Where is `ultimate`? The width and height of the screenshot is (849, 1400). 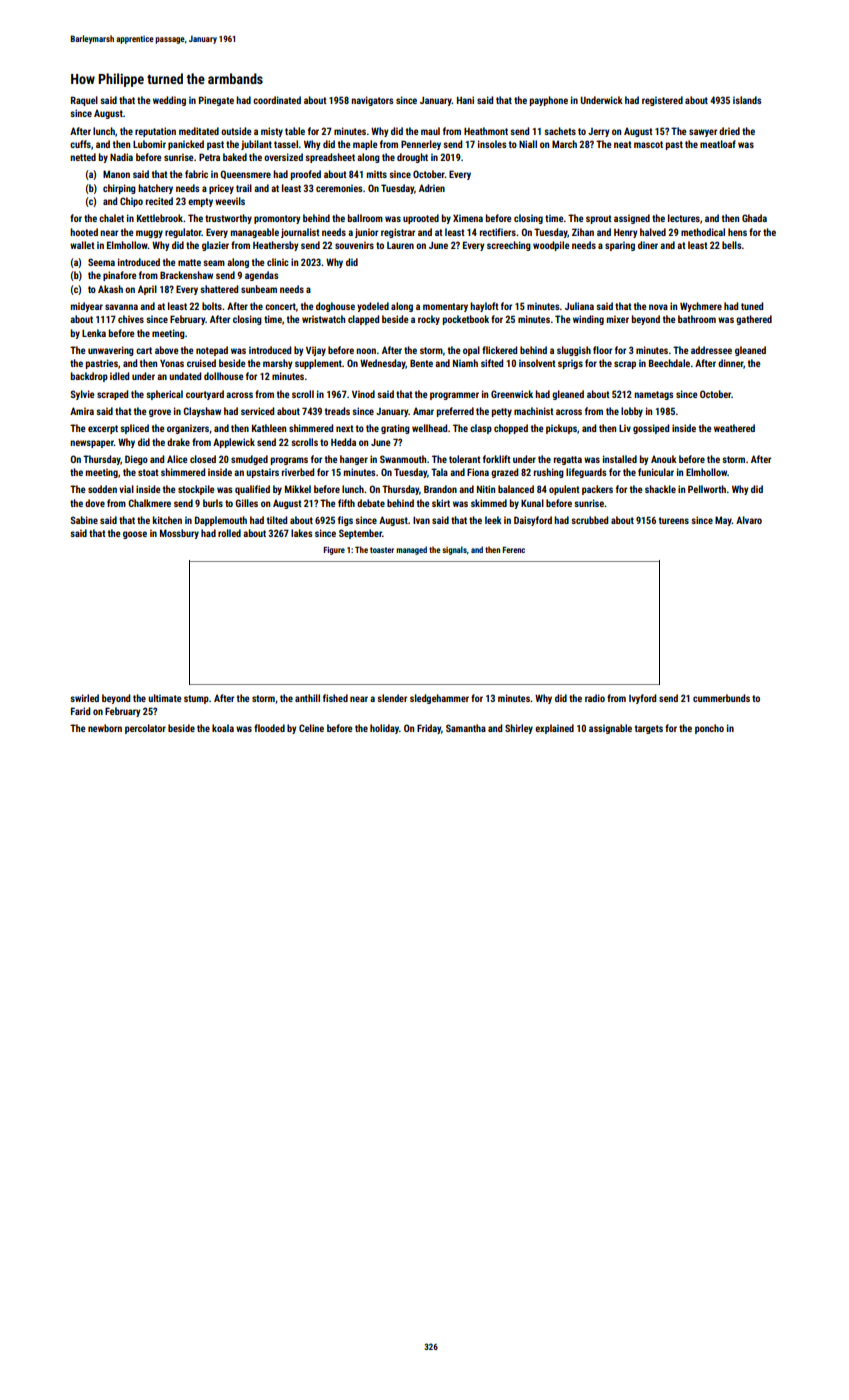
ultimate is located at coordinates (164, 698).
